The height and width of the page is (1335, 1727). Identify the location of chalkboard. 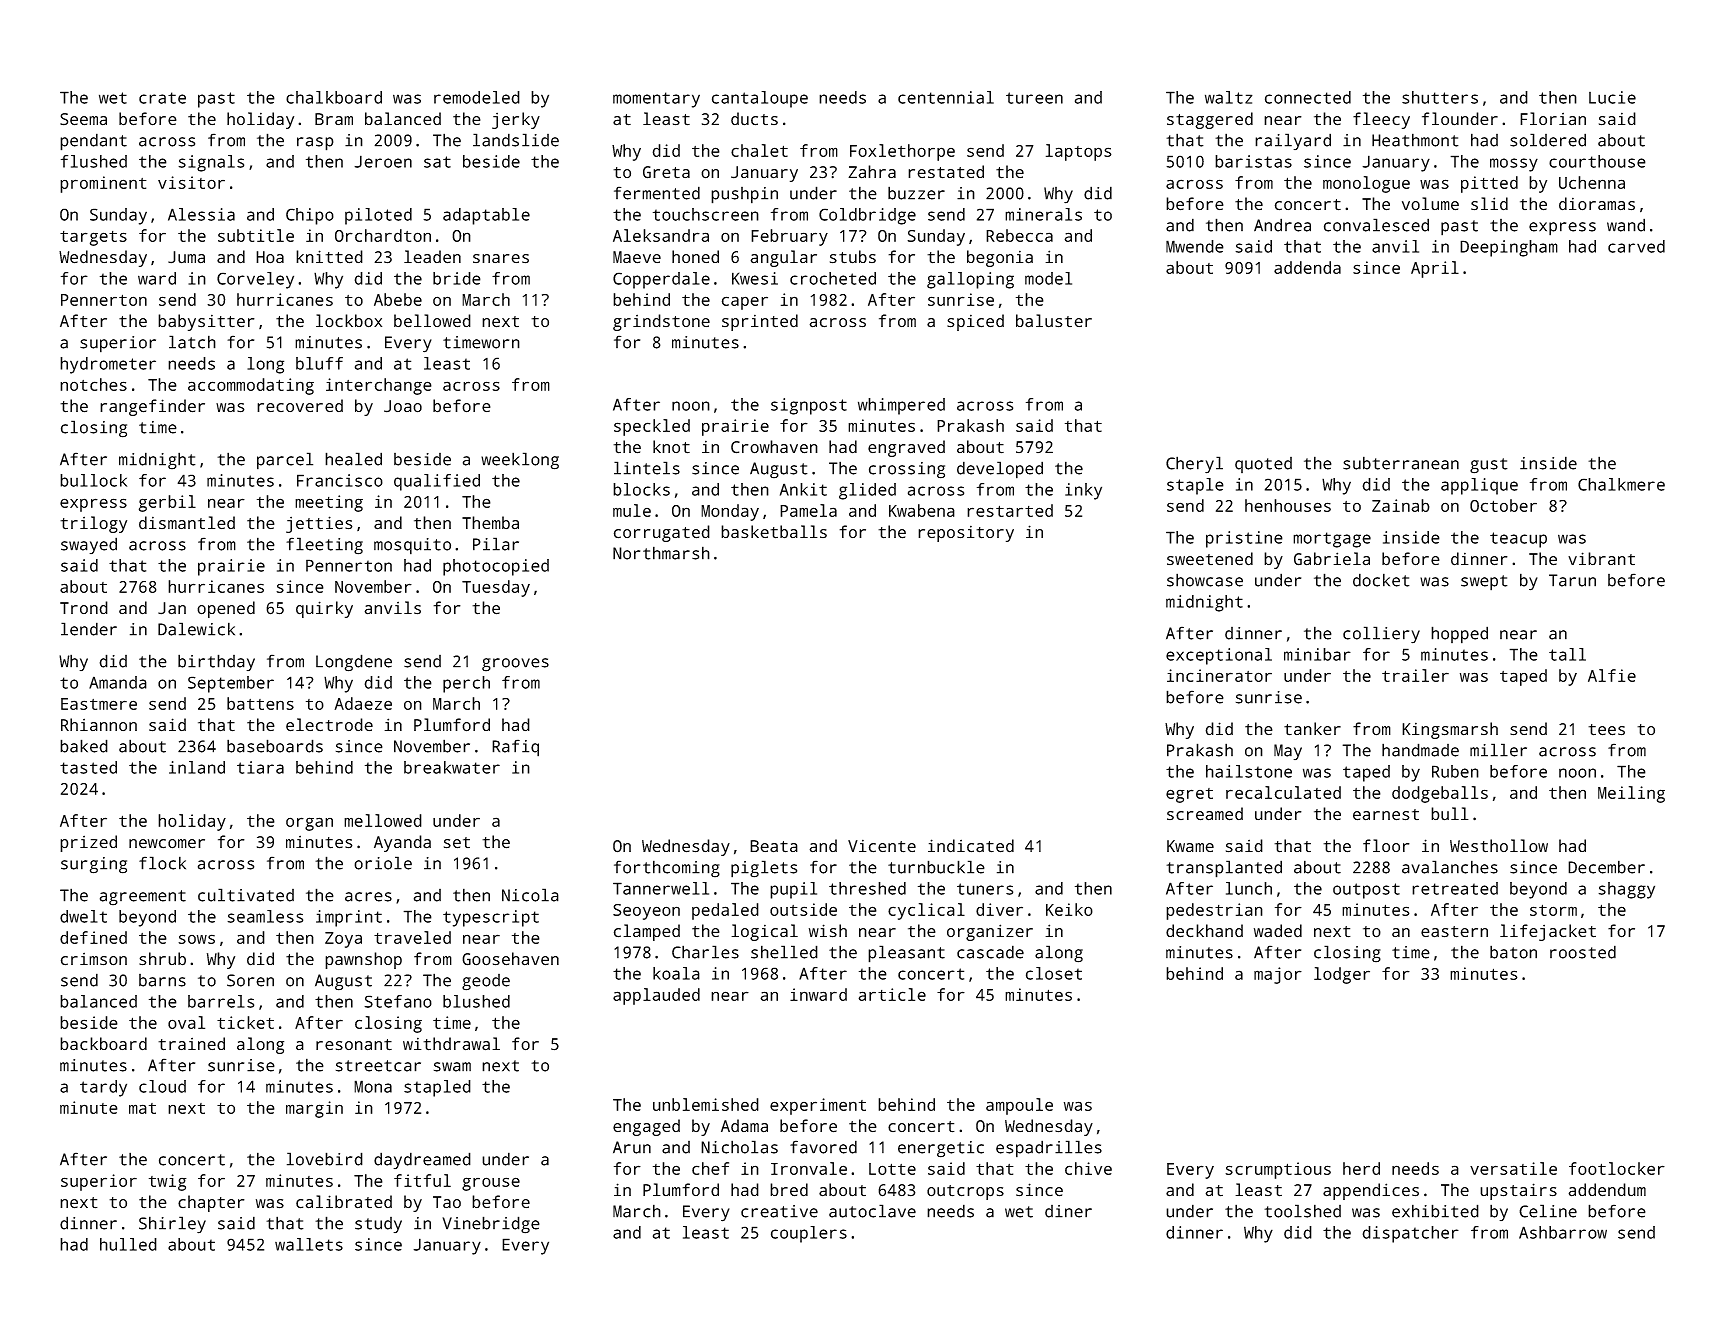
(334, 97).
